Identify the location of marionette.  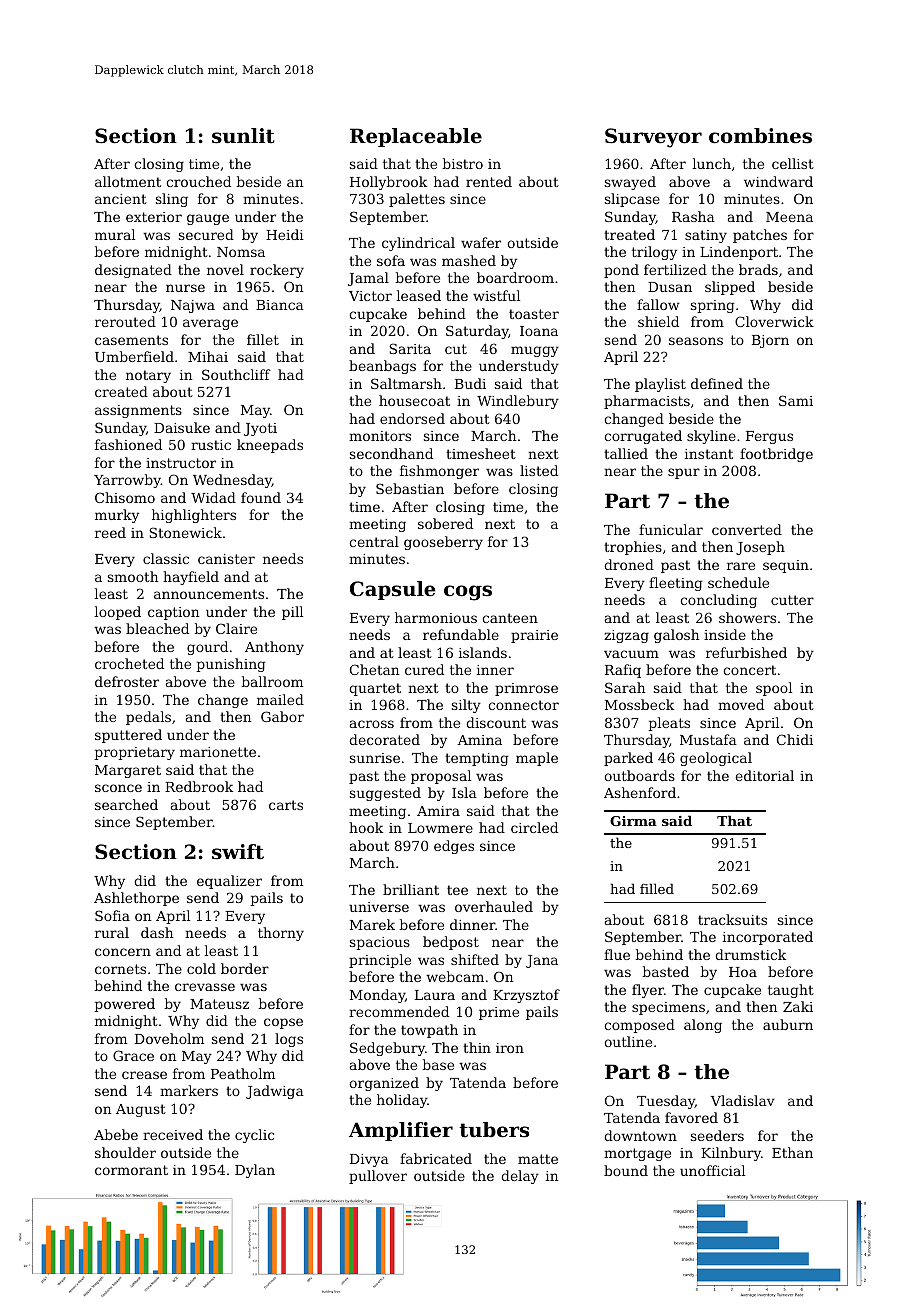
(218, 752).
